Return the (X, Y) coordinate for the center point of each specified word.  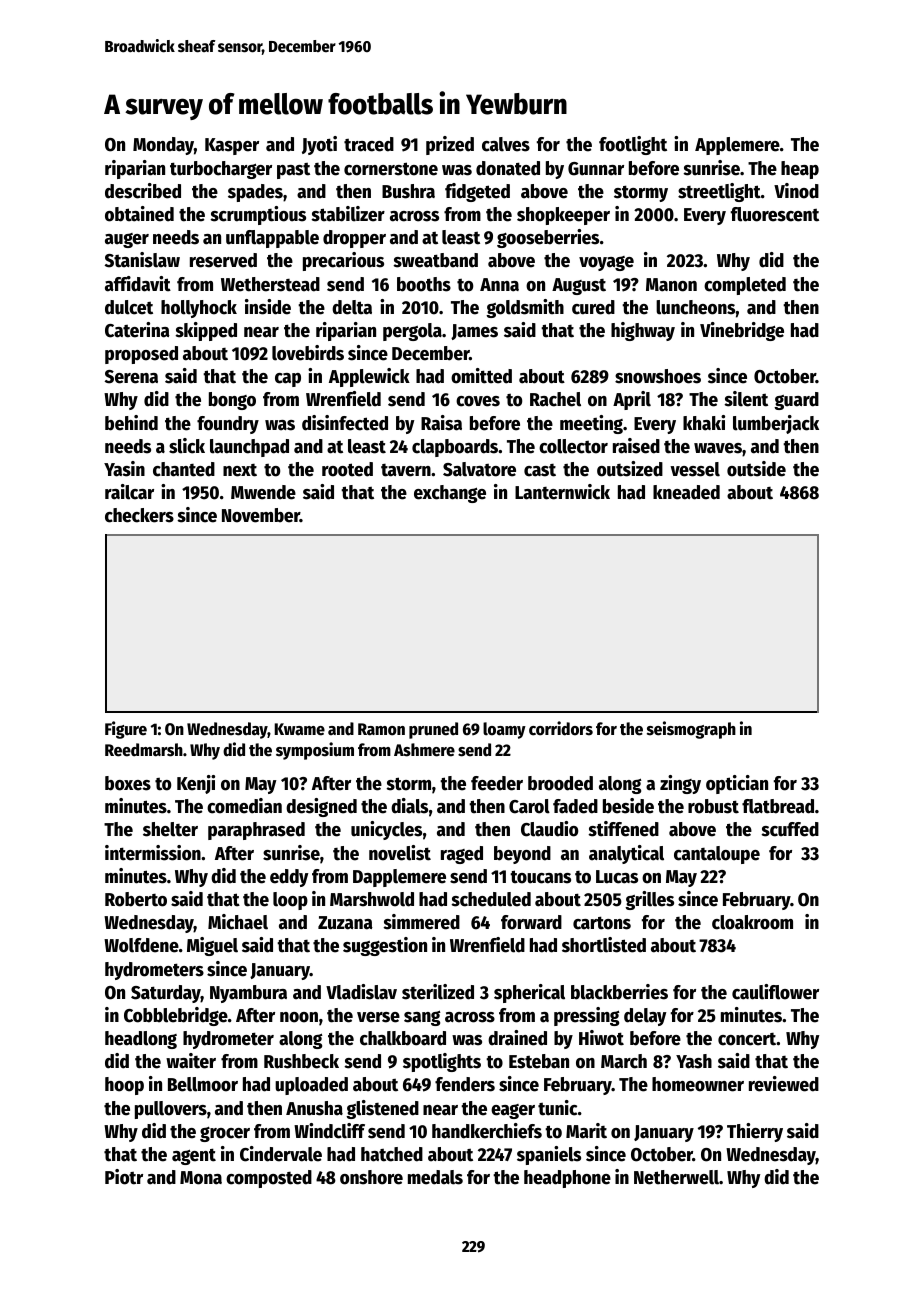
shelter (170, 829)
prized (450, 145)
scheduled (491, 899)
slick (187, 446)
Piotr (124, 1177)
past (293, 171)
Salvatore (479, 469)
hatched (392, 1154)
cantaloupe (717, 855)
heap (800, 170)
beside (628, 806)
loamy (504, 730)
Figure (126, 730)
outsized (630, 469)
